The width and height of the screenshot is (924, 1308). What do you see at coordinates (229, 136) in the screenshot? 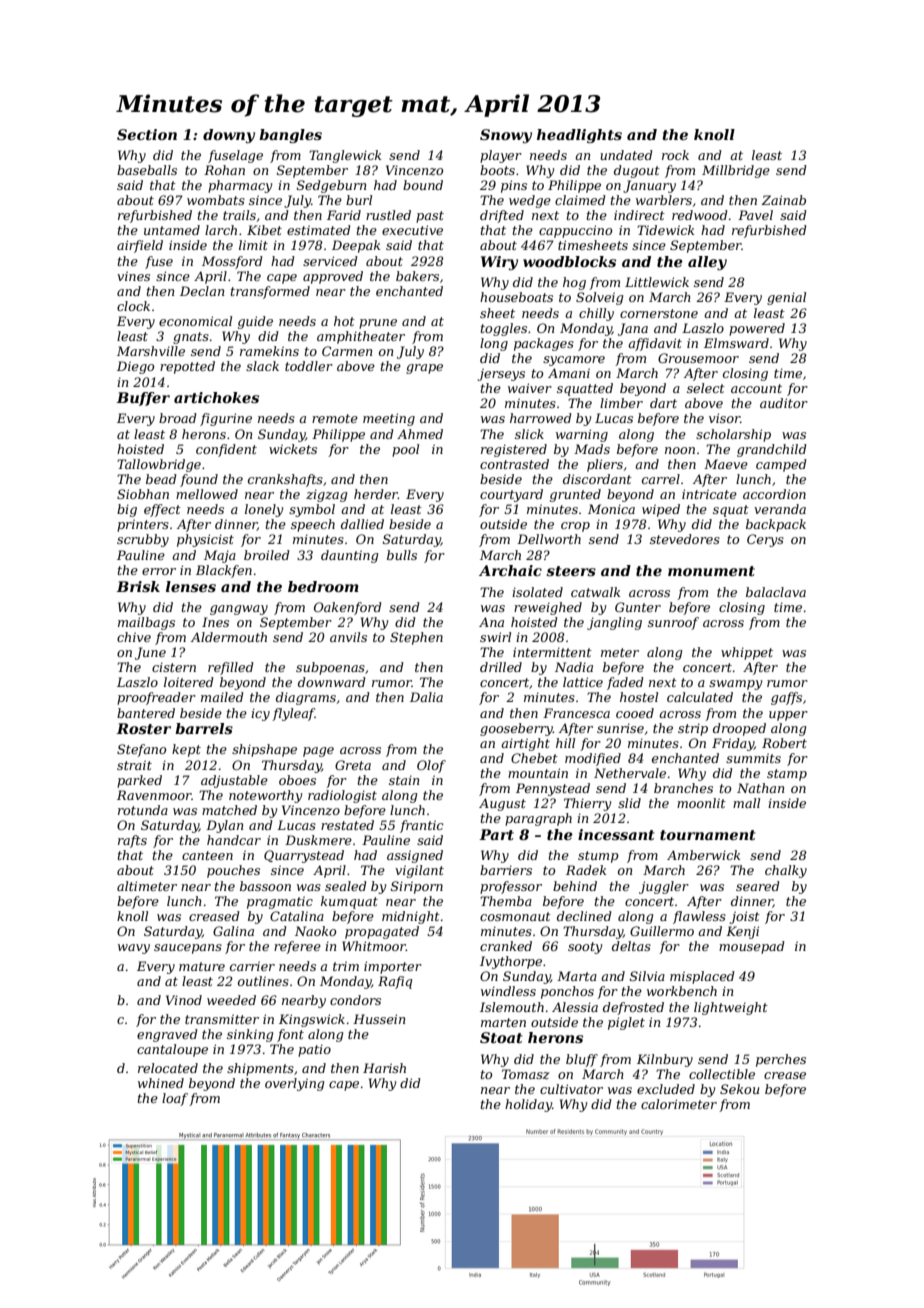
I see `downy` at bounding box center [229, 136].
